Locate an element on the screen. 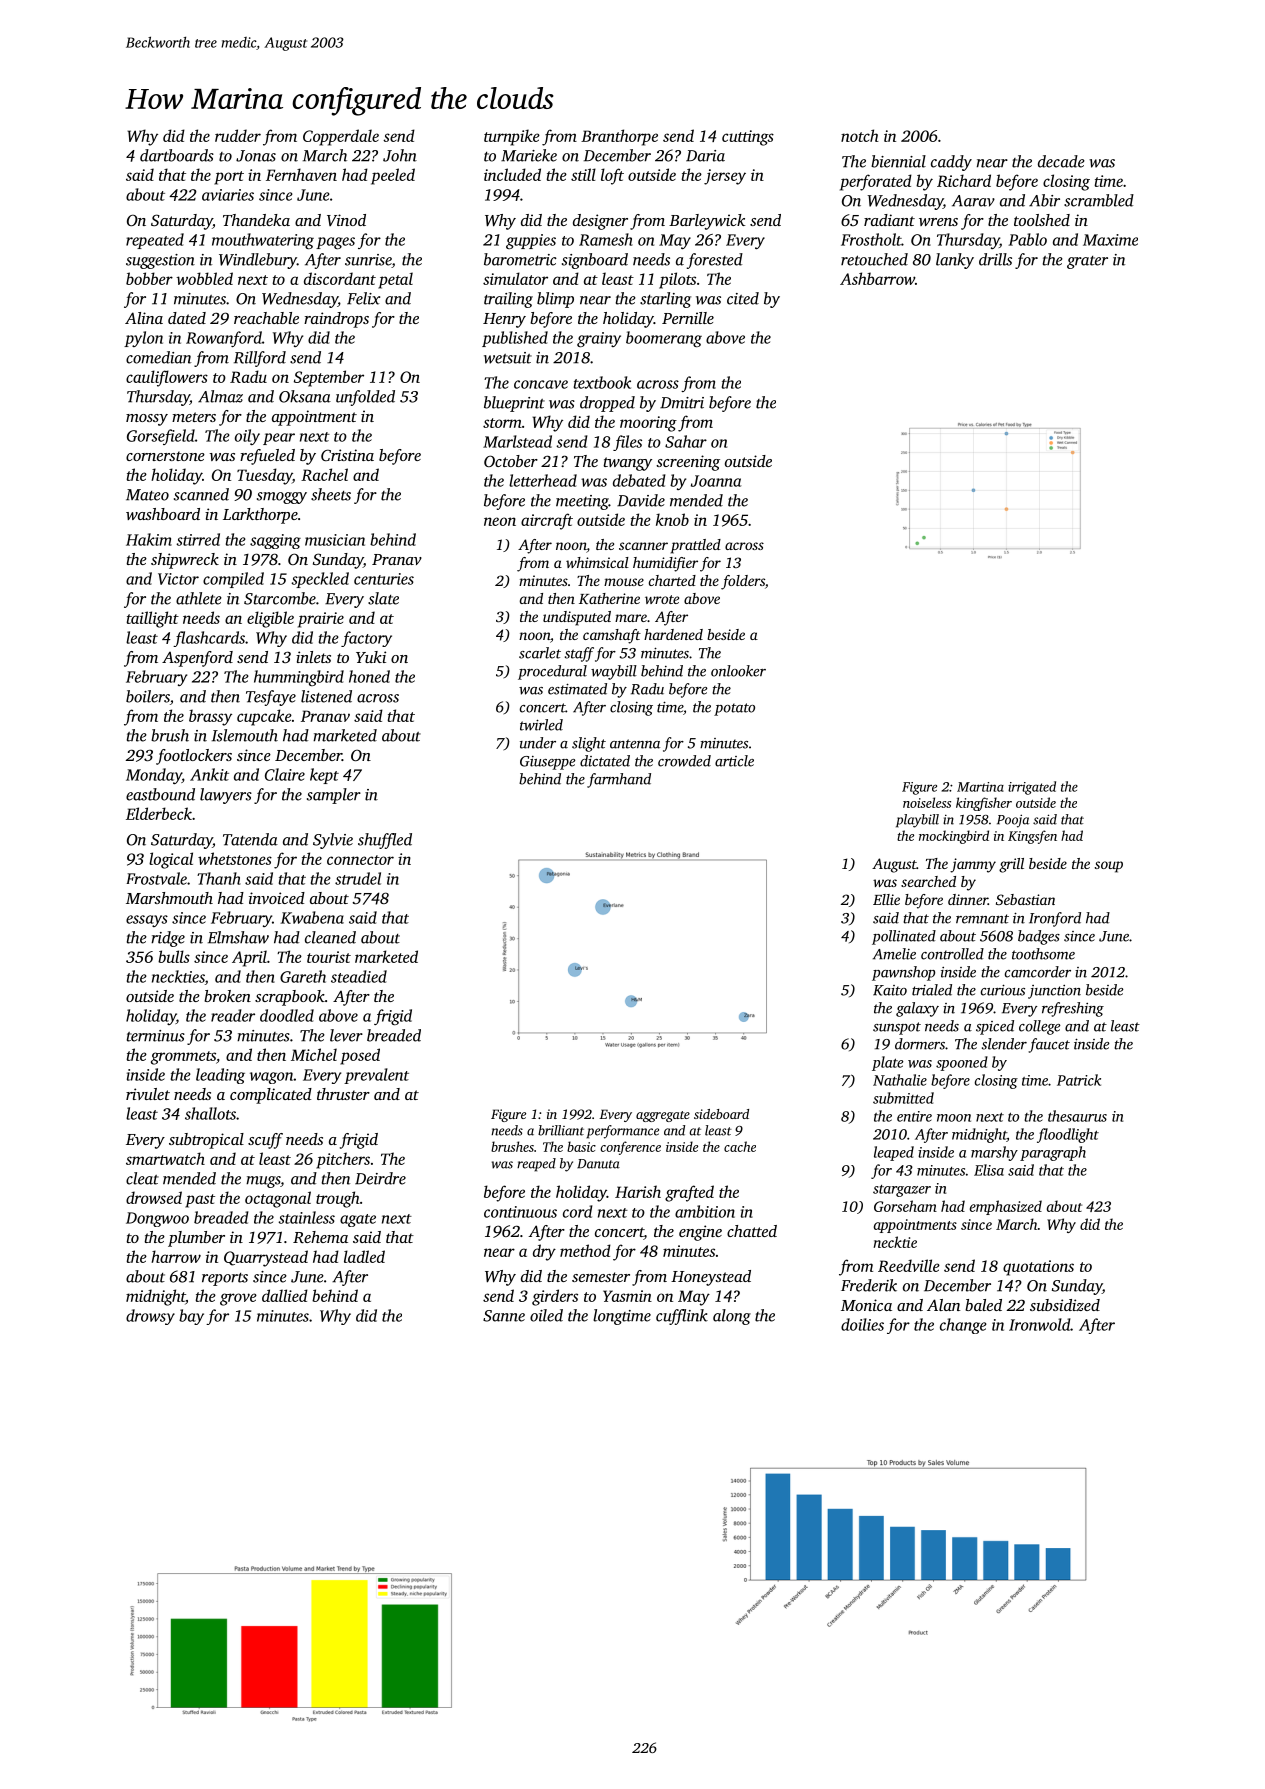 The width and height of the screenshot is (1265, 1789). crowded is located at coordinates (684, 761).
